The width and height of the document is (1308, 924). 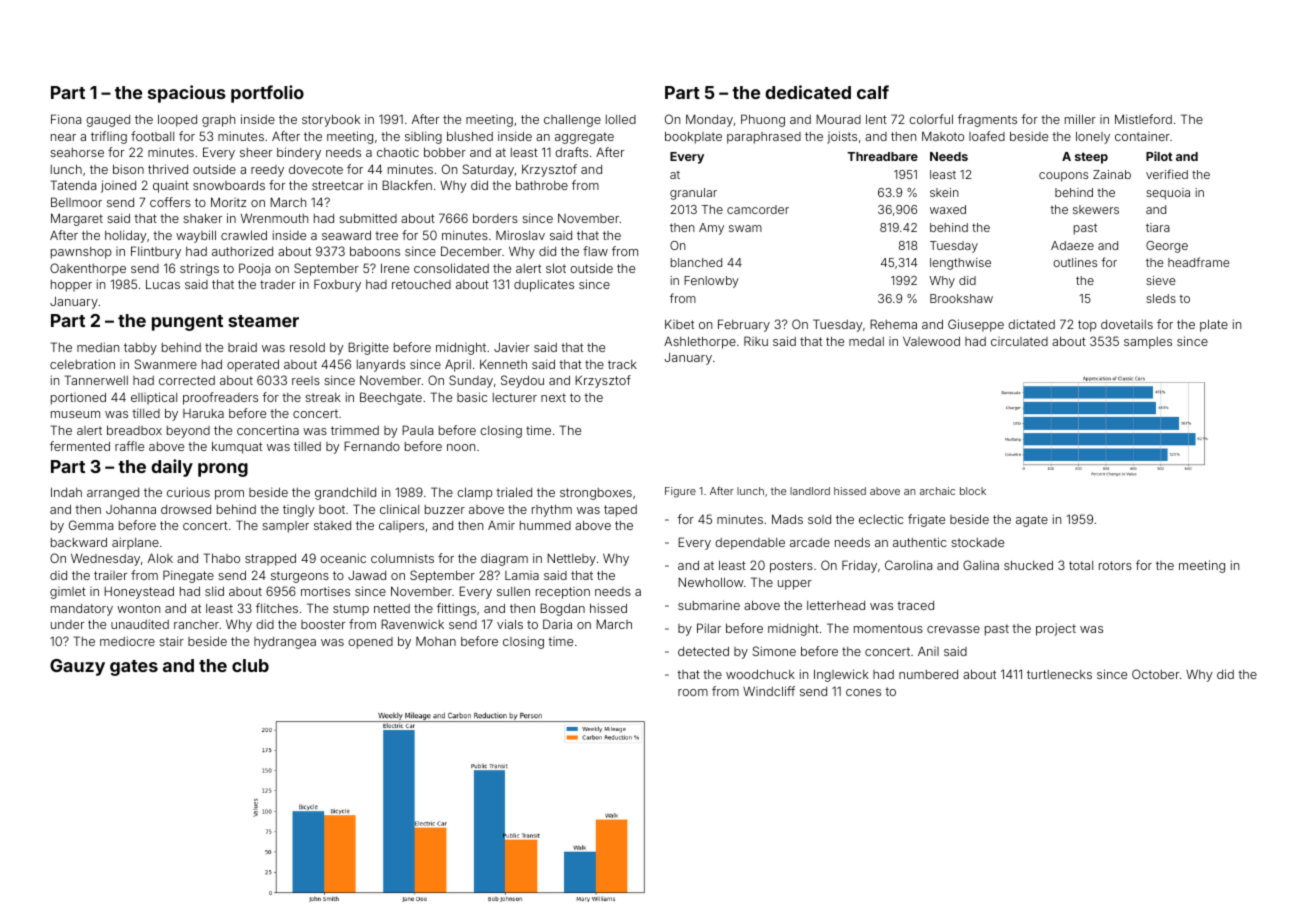 What do you see at coordinates (693, 692) in the document?
I see `room` at bounding box center [693, 692].
